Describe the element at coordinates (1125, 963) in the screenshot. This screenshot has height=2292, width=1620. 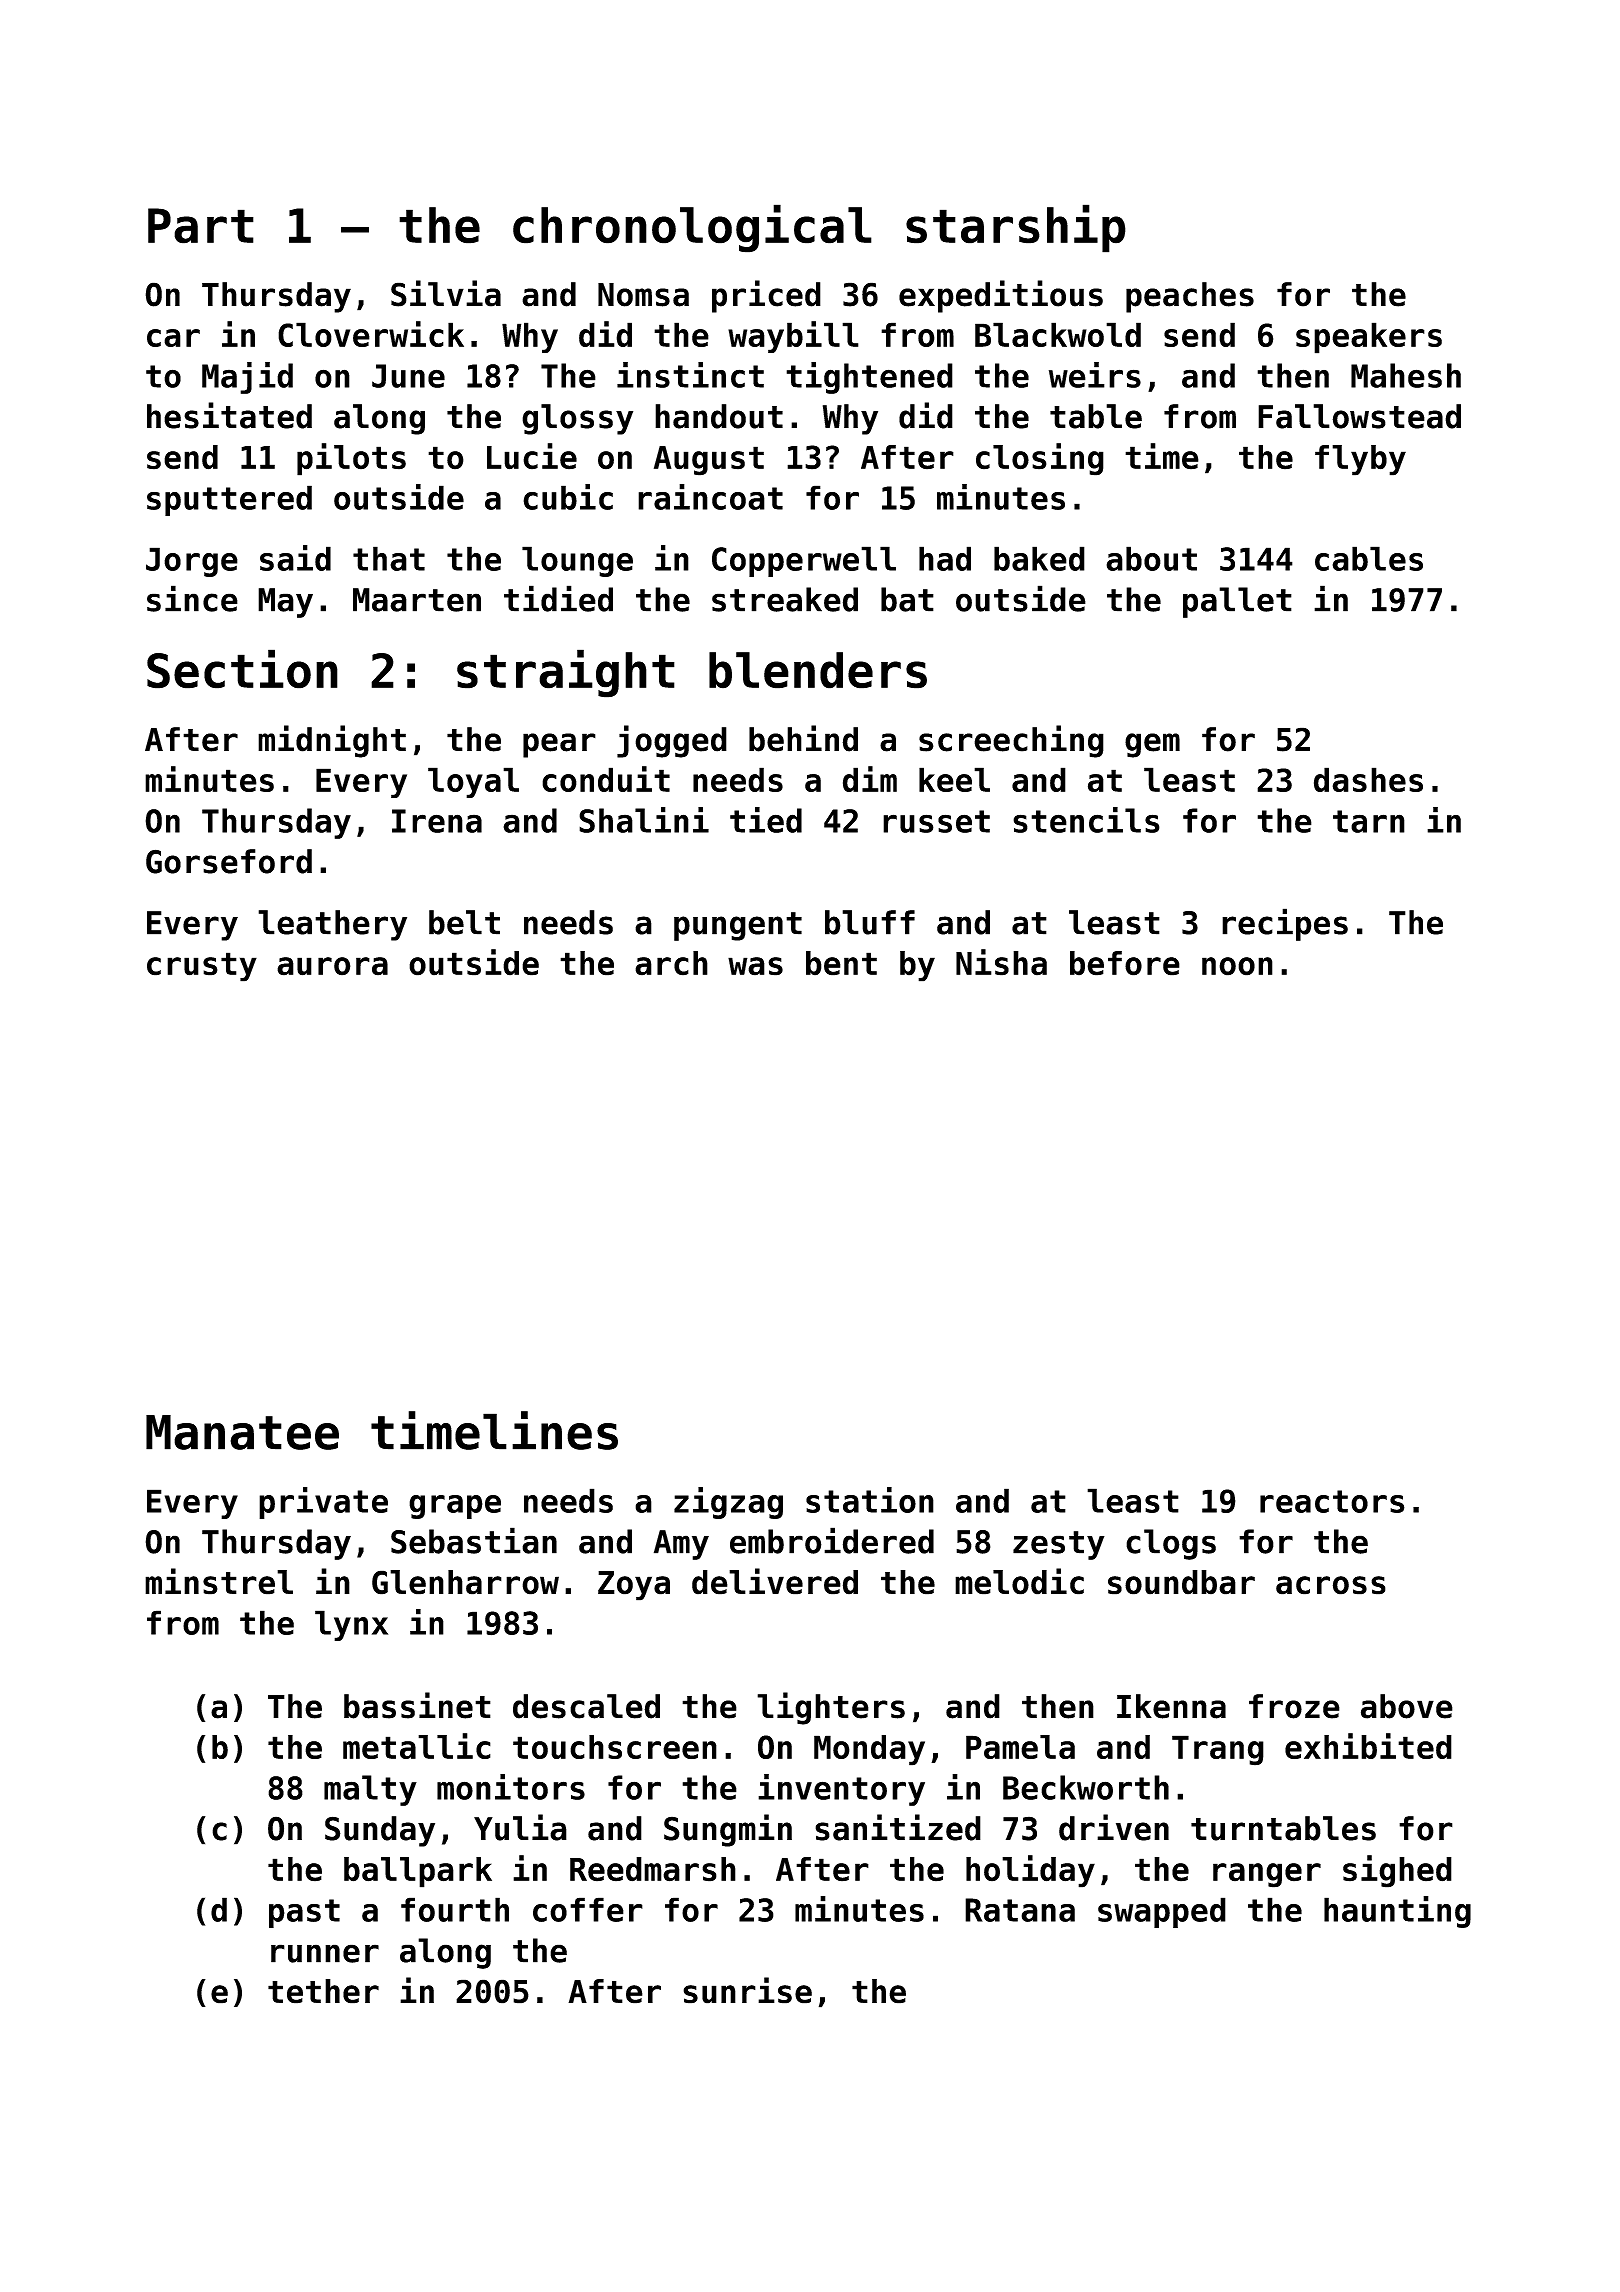
I see `before` at that location.
